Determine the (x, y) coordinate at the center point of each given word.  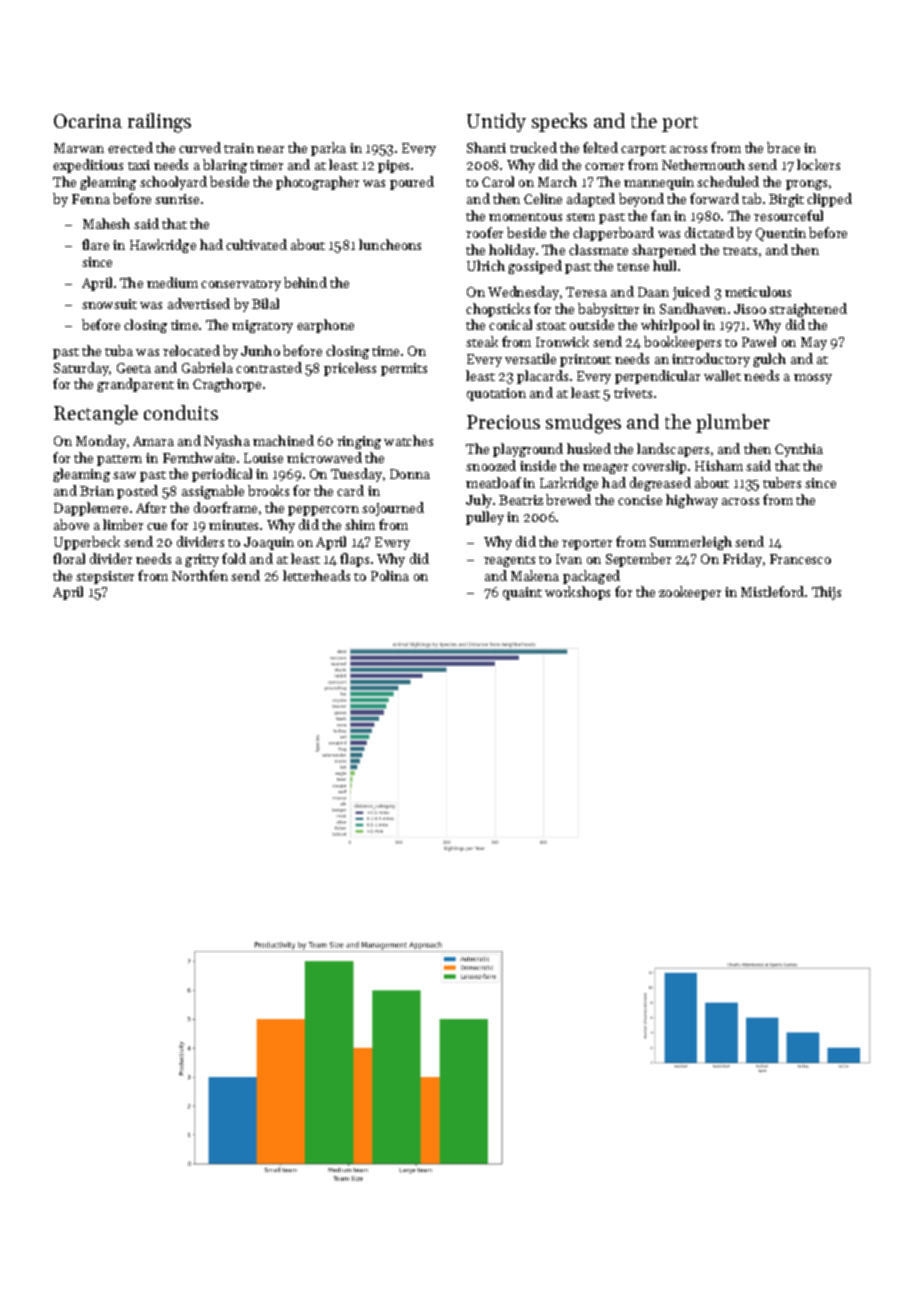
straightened (808, 310)
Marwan (79, 148)
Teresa (586, 292)
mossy (813, 379)
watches (408, 440)
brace (783, 147)
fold (234, 558)
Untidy (496, 122)
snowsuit (109, 304)
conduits (181, 412)
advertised (199, 303)
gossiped (535, 267)
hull (664, 265)
